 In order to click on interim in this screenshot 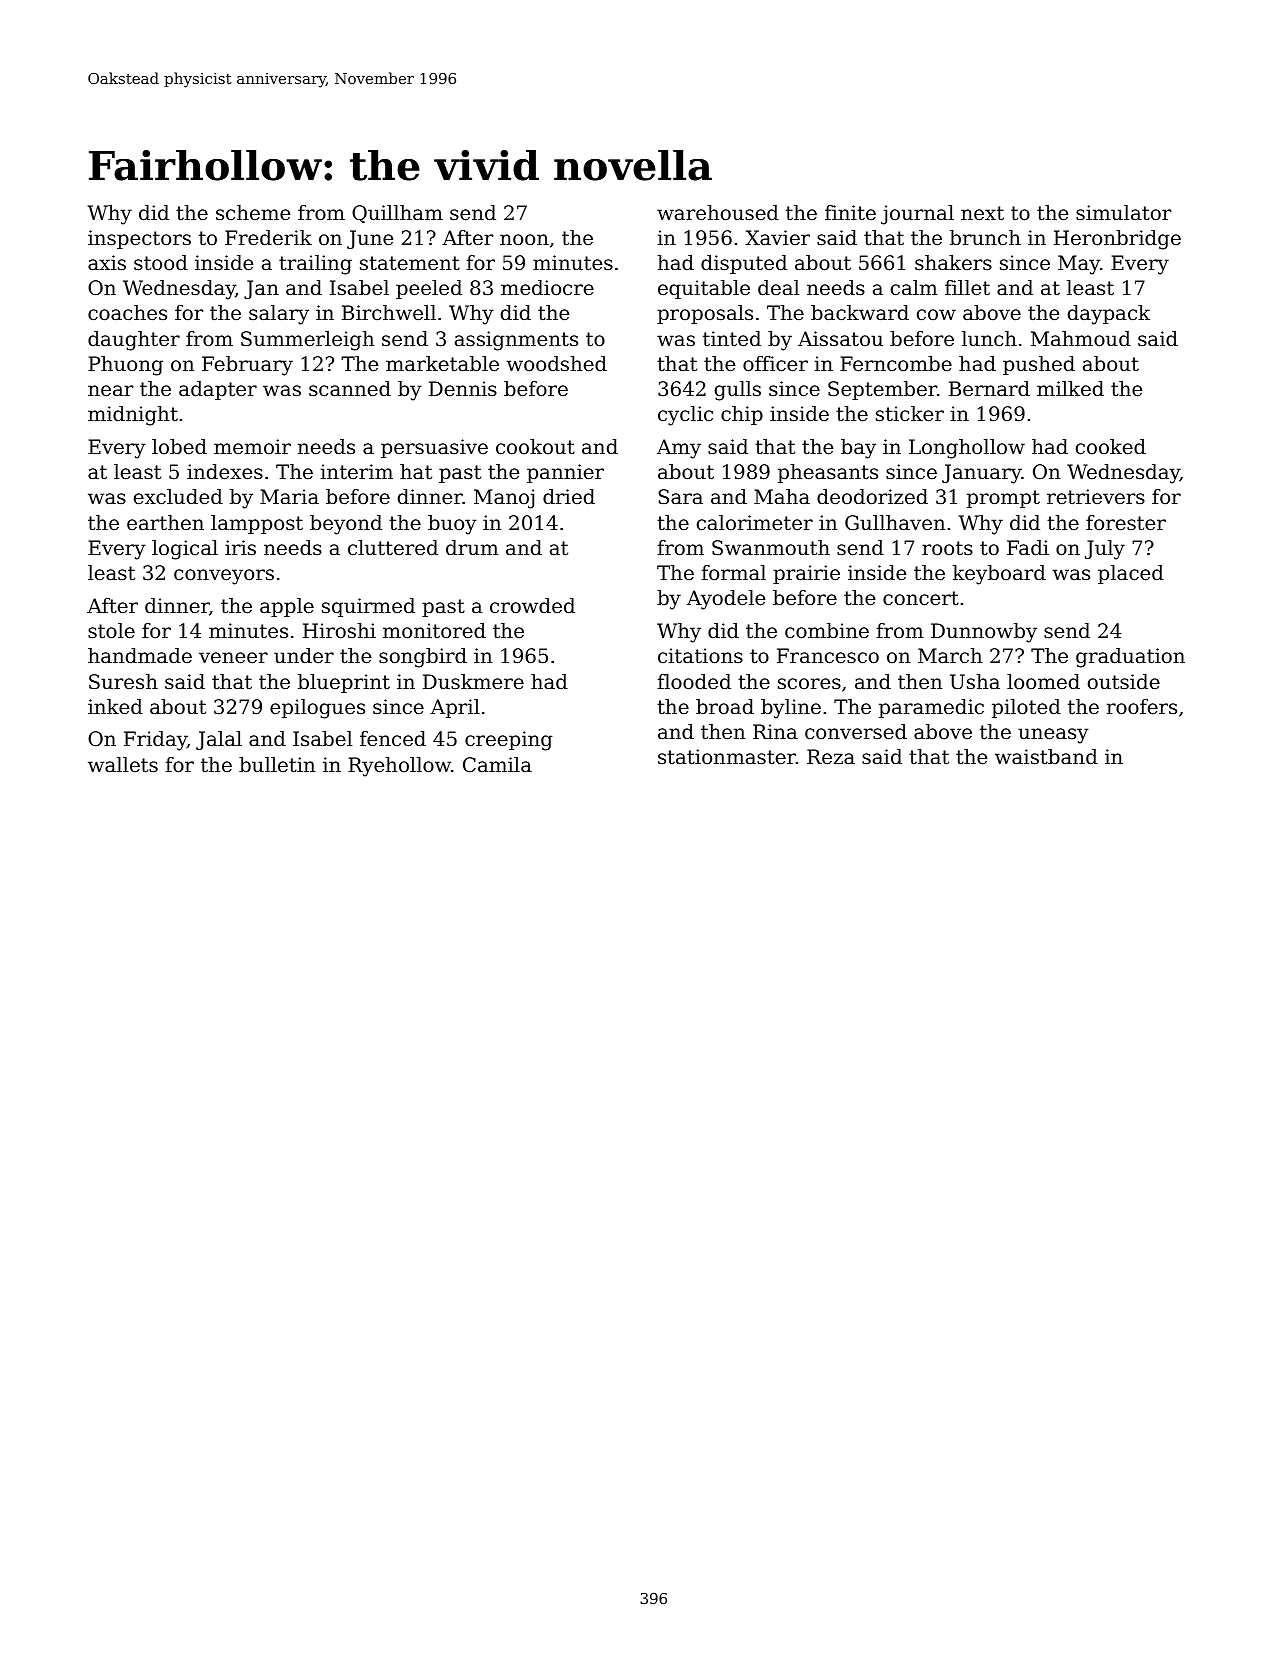, I will do `click(356, 471)`.
